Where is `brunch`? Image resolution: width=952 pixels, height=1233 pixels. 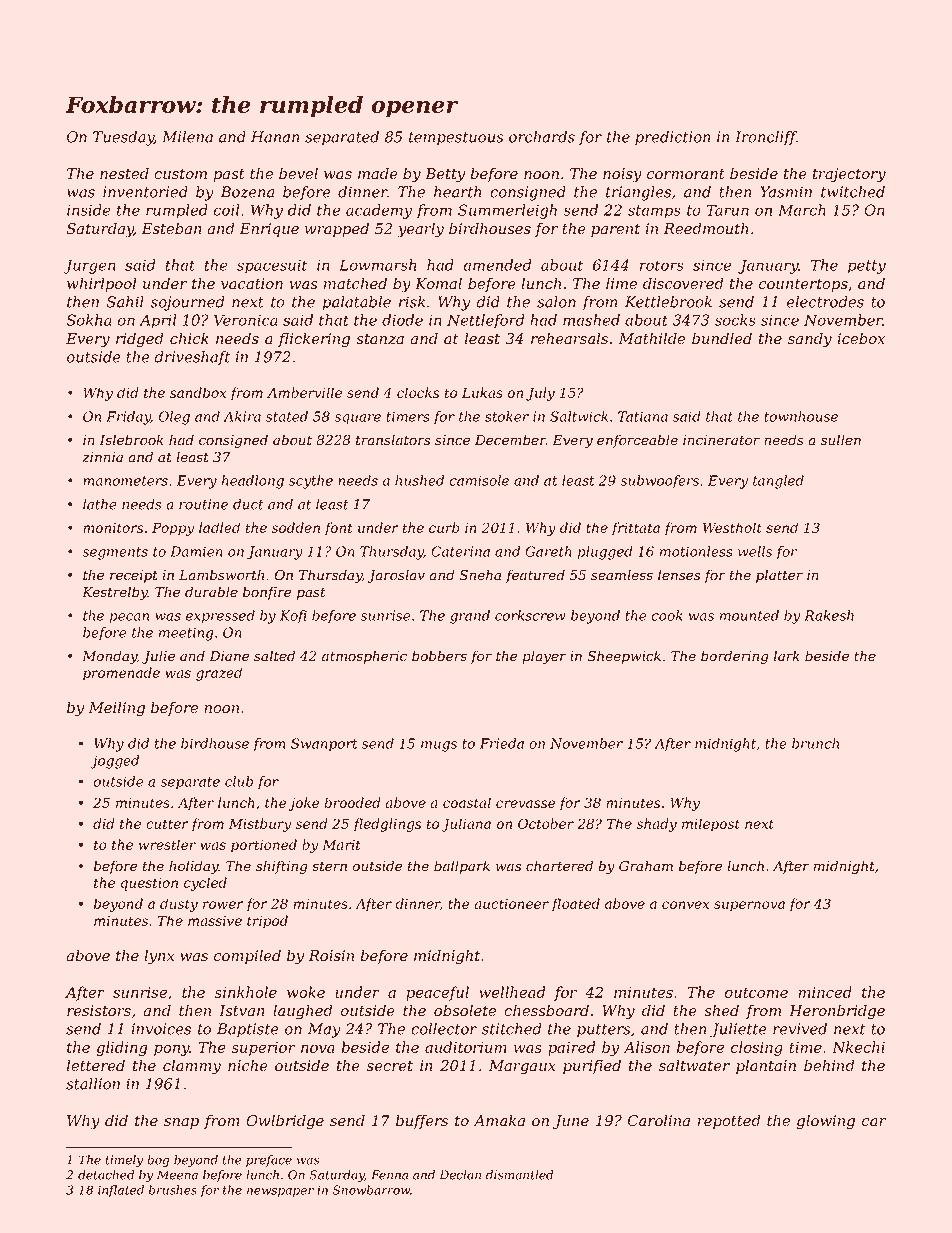 brunch is located at coordinates (815, 743).
